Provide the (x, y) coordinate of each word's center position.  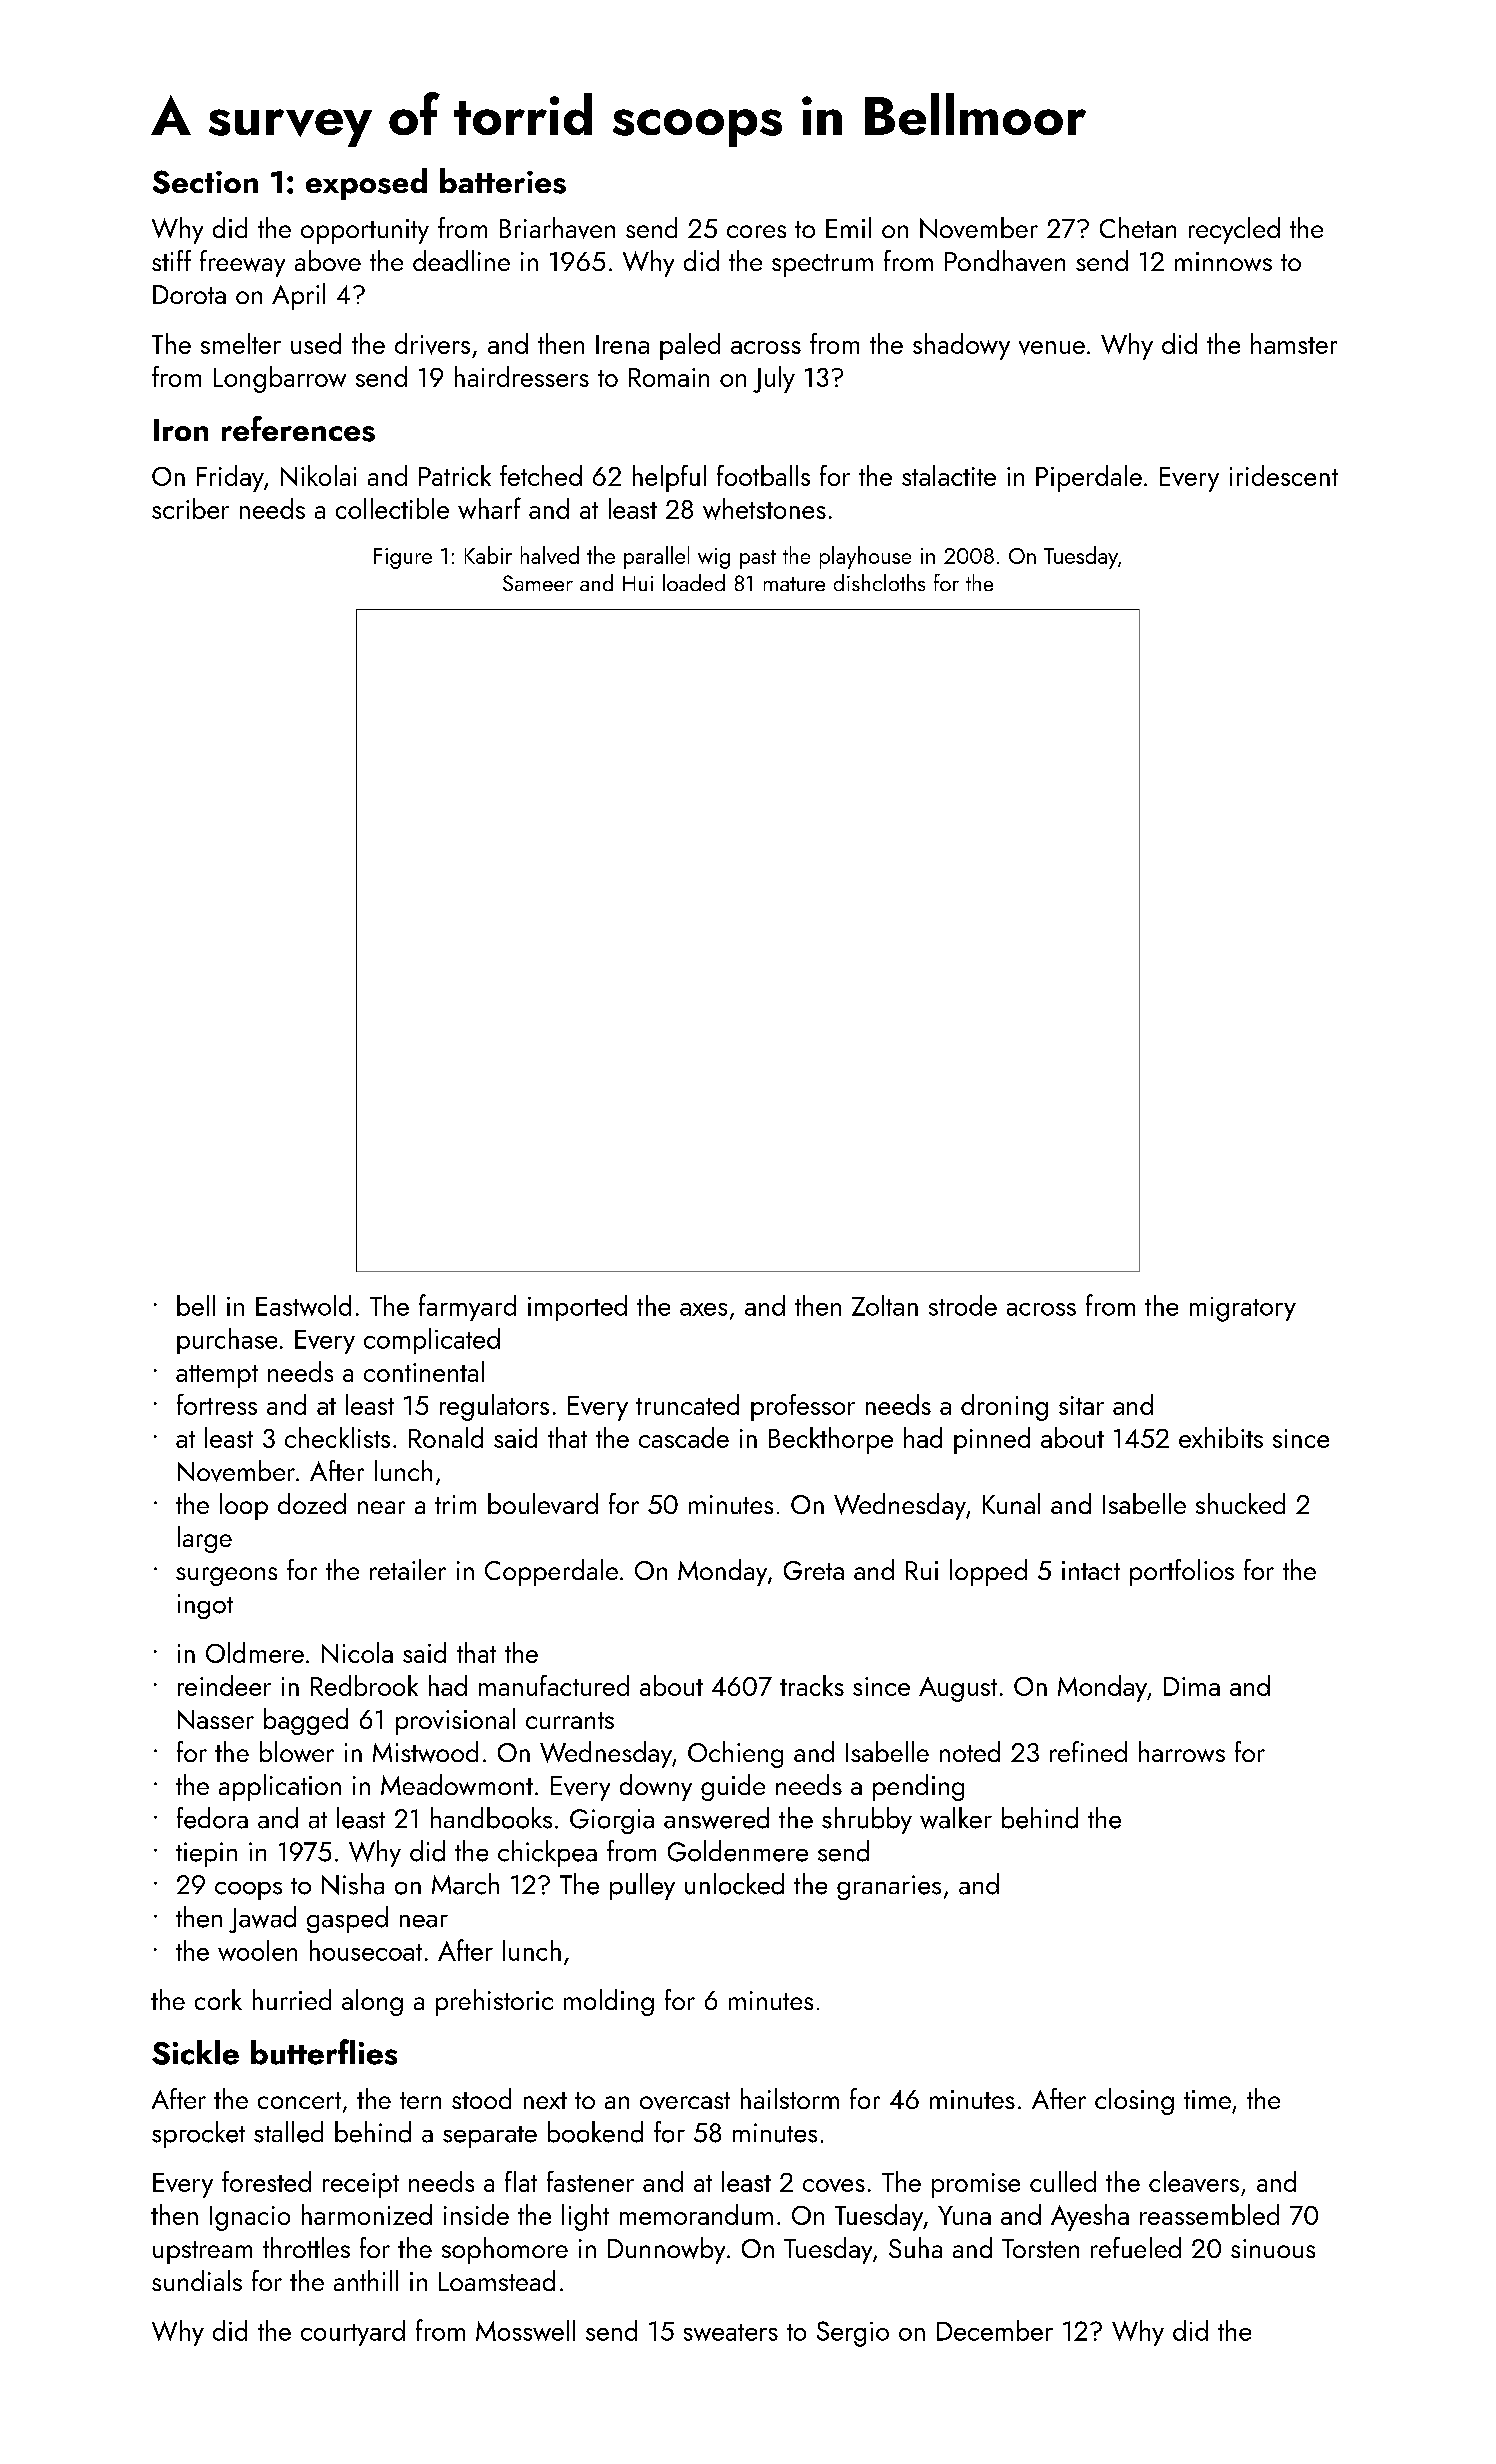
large (205, 1539)
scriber (190, 508)
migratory (1243, 1309)
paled (690, 346)
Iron (181, 430)
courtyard (353, 2333)
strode (963, 1305)
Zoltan (885, 1305)
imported (577, 1308)
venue (1052, 348)
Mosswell (525, 2330)
